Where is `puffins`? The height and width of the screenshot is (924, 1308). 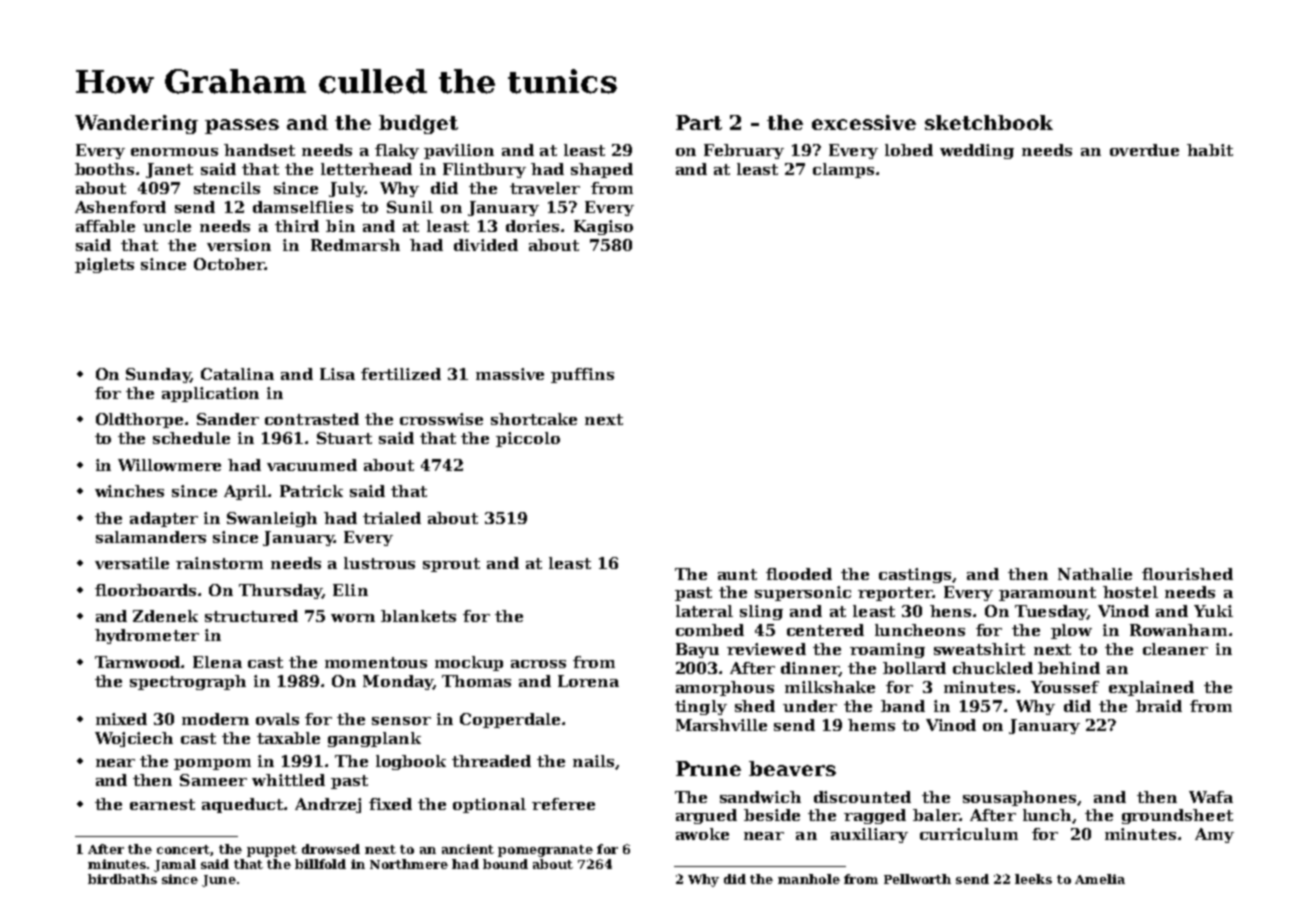
puffins is located at coordinates (582, 375).
